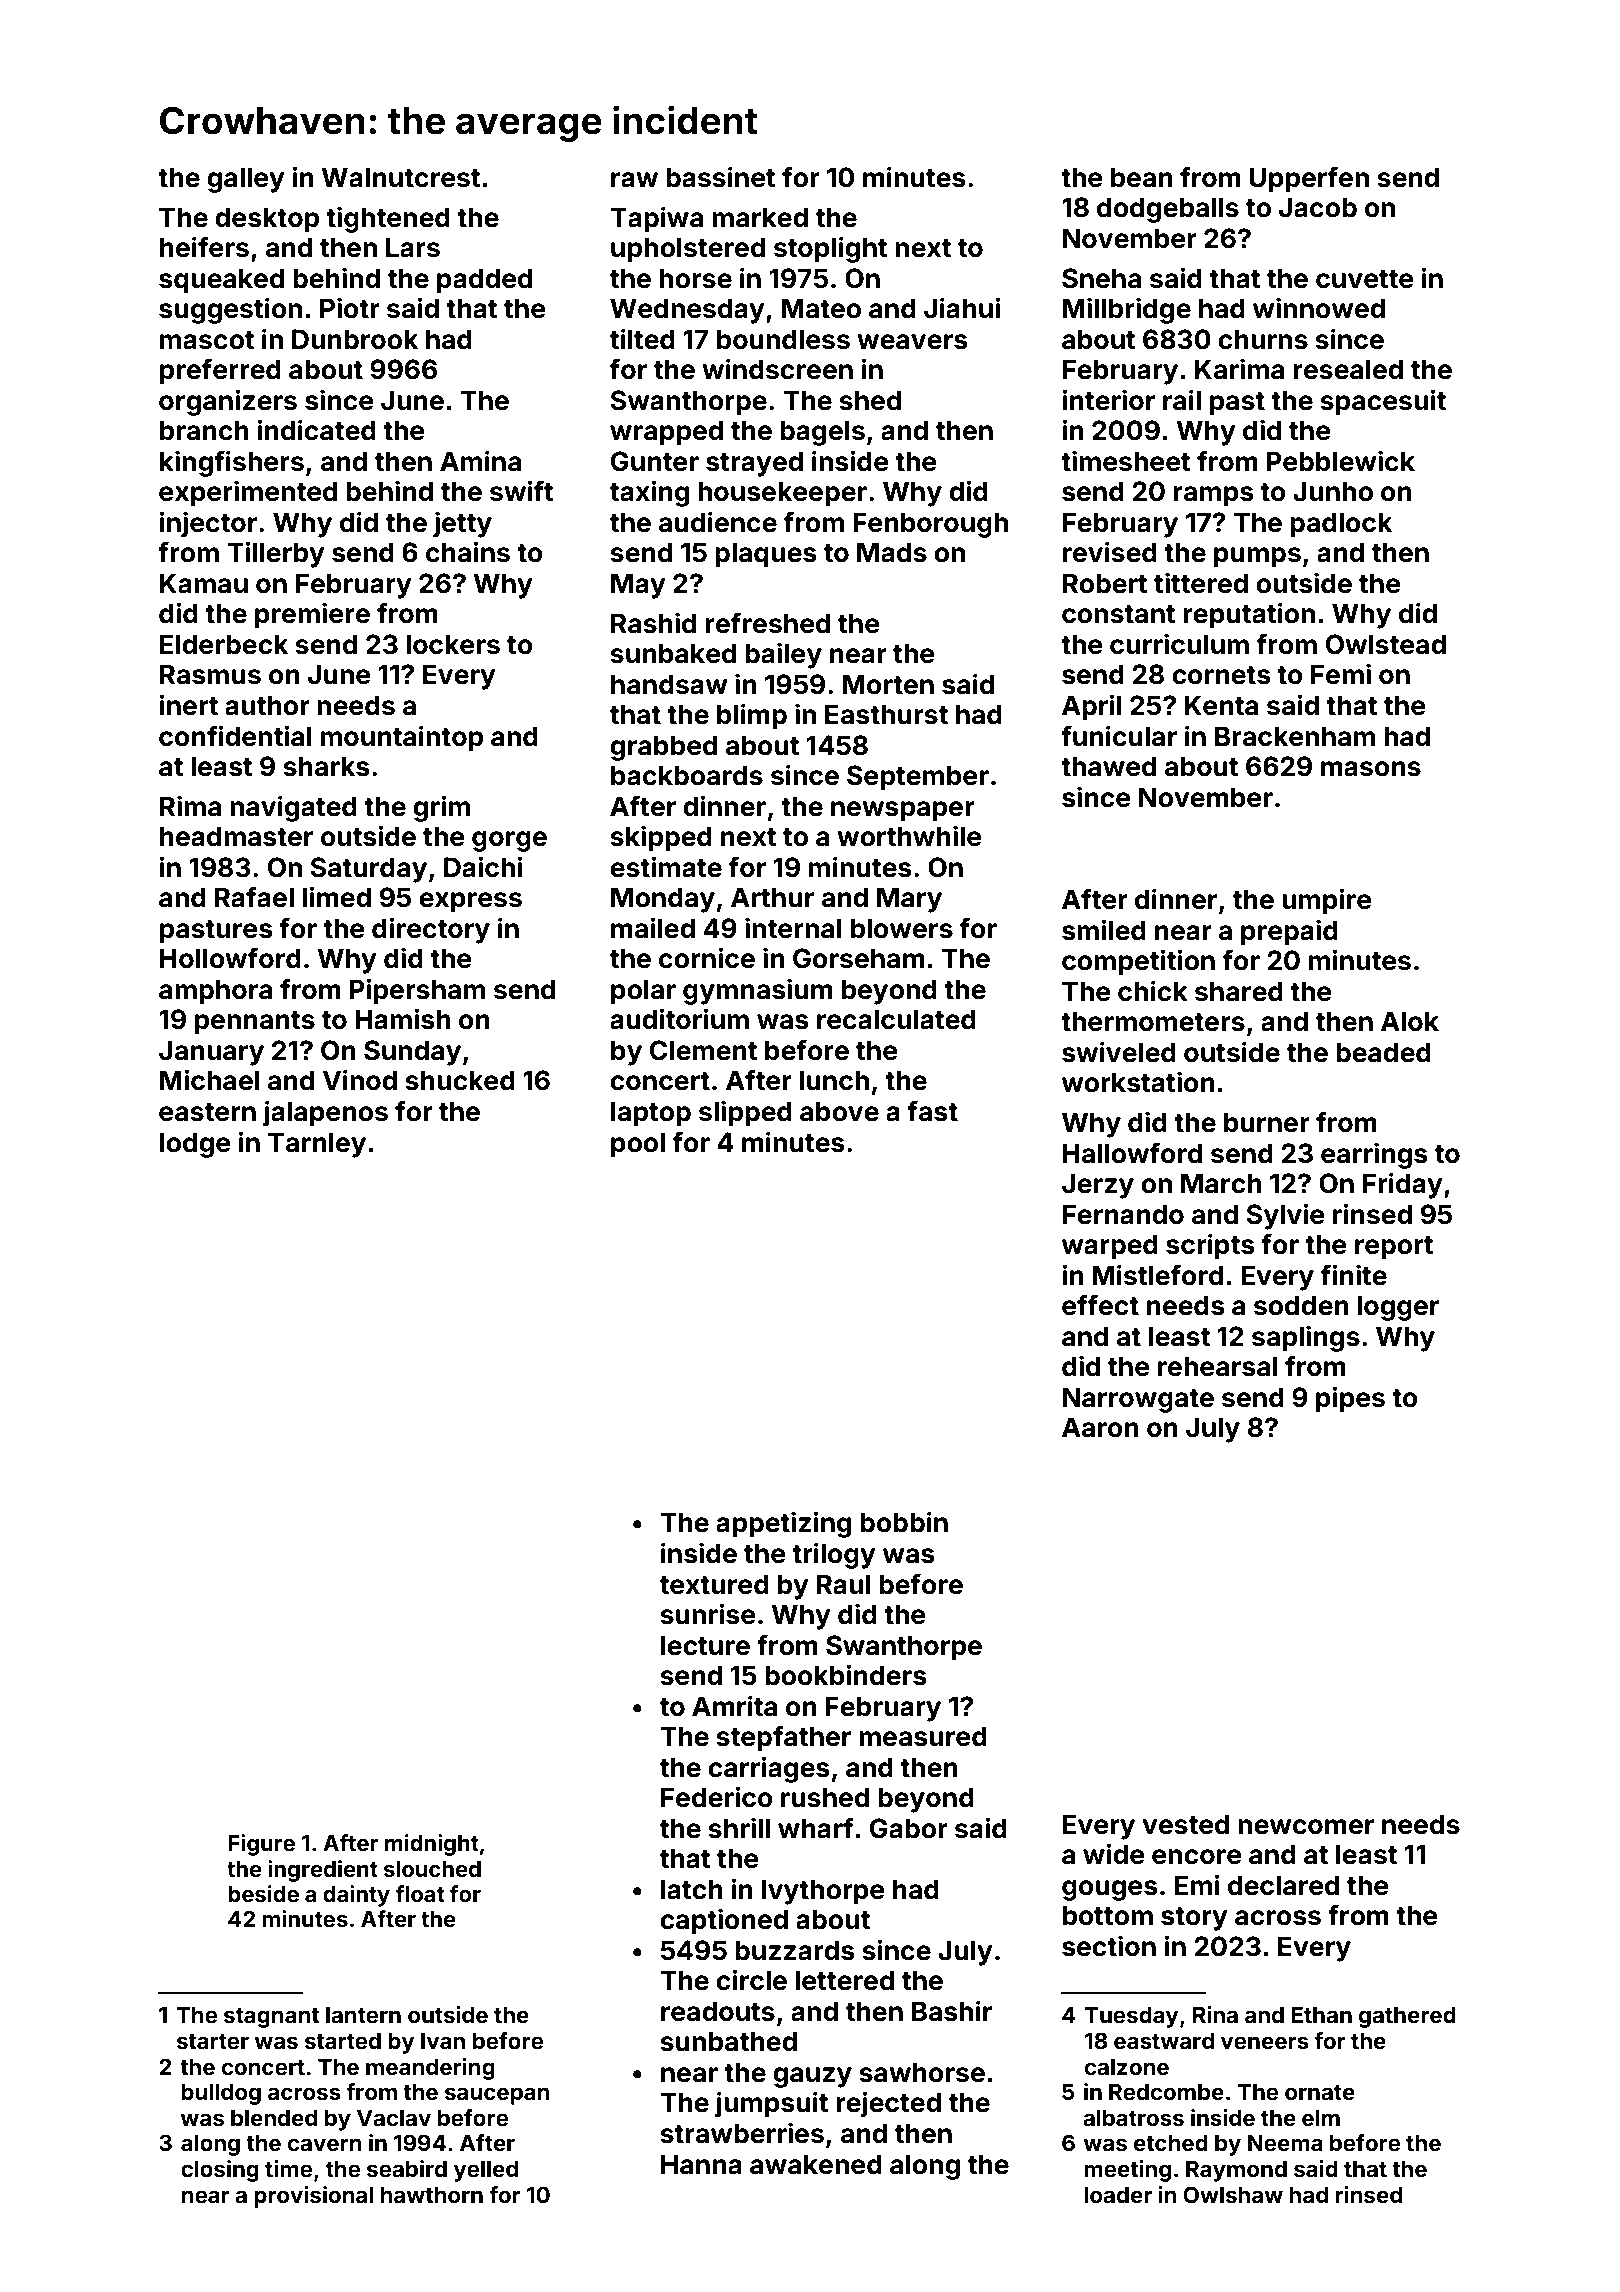 The width and height of the image is (1620, 2292). Describe the element at coordinates (642, 339) in the image. I see `tilted` at that location.
